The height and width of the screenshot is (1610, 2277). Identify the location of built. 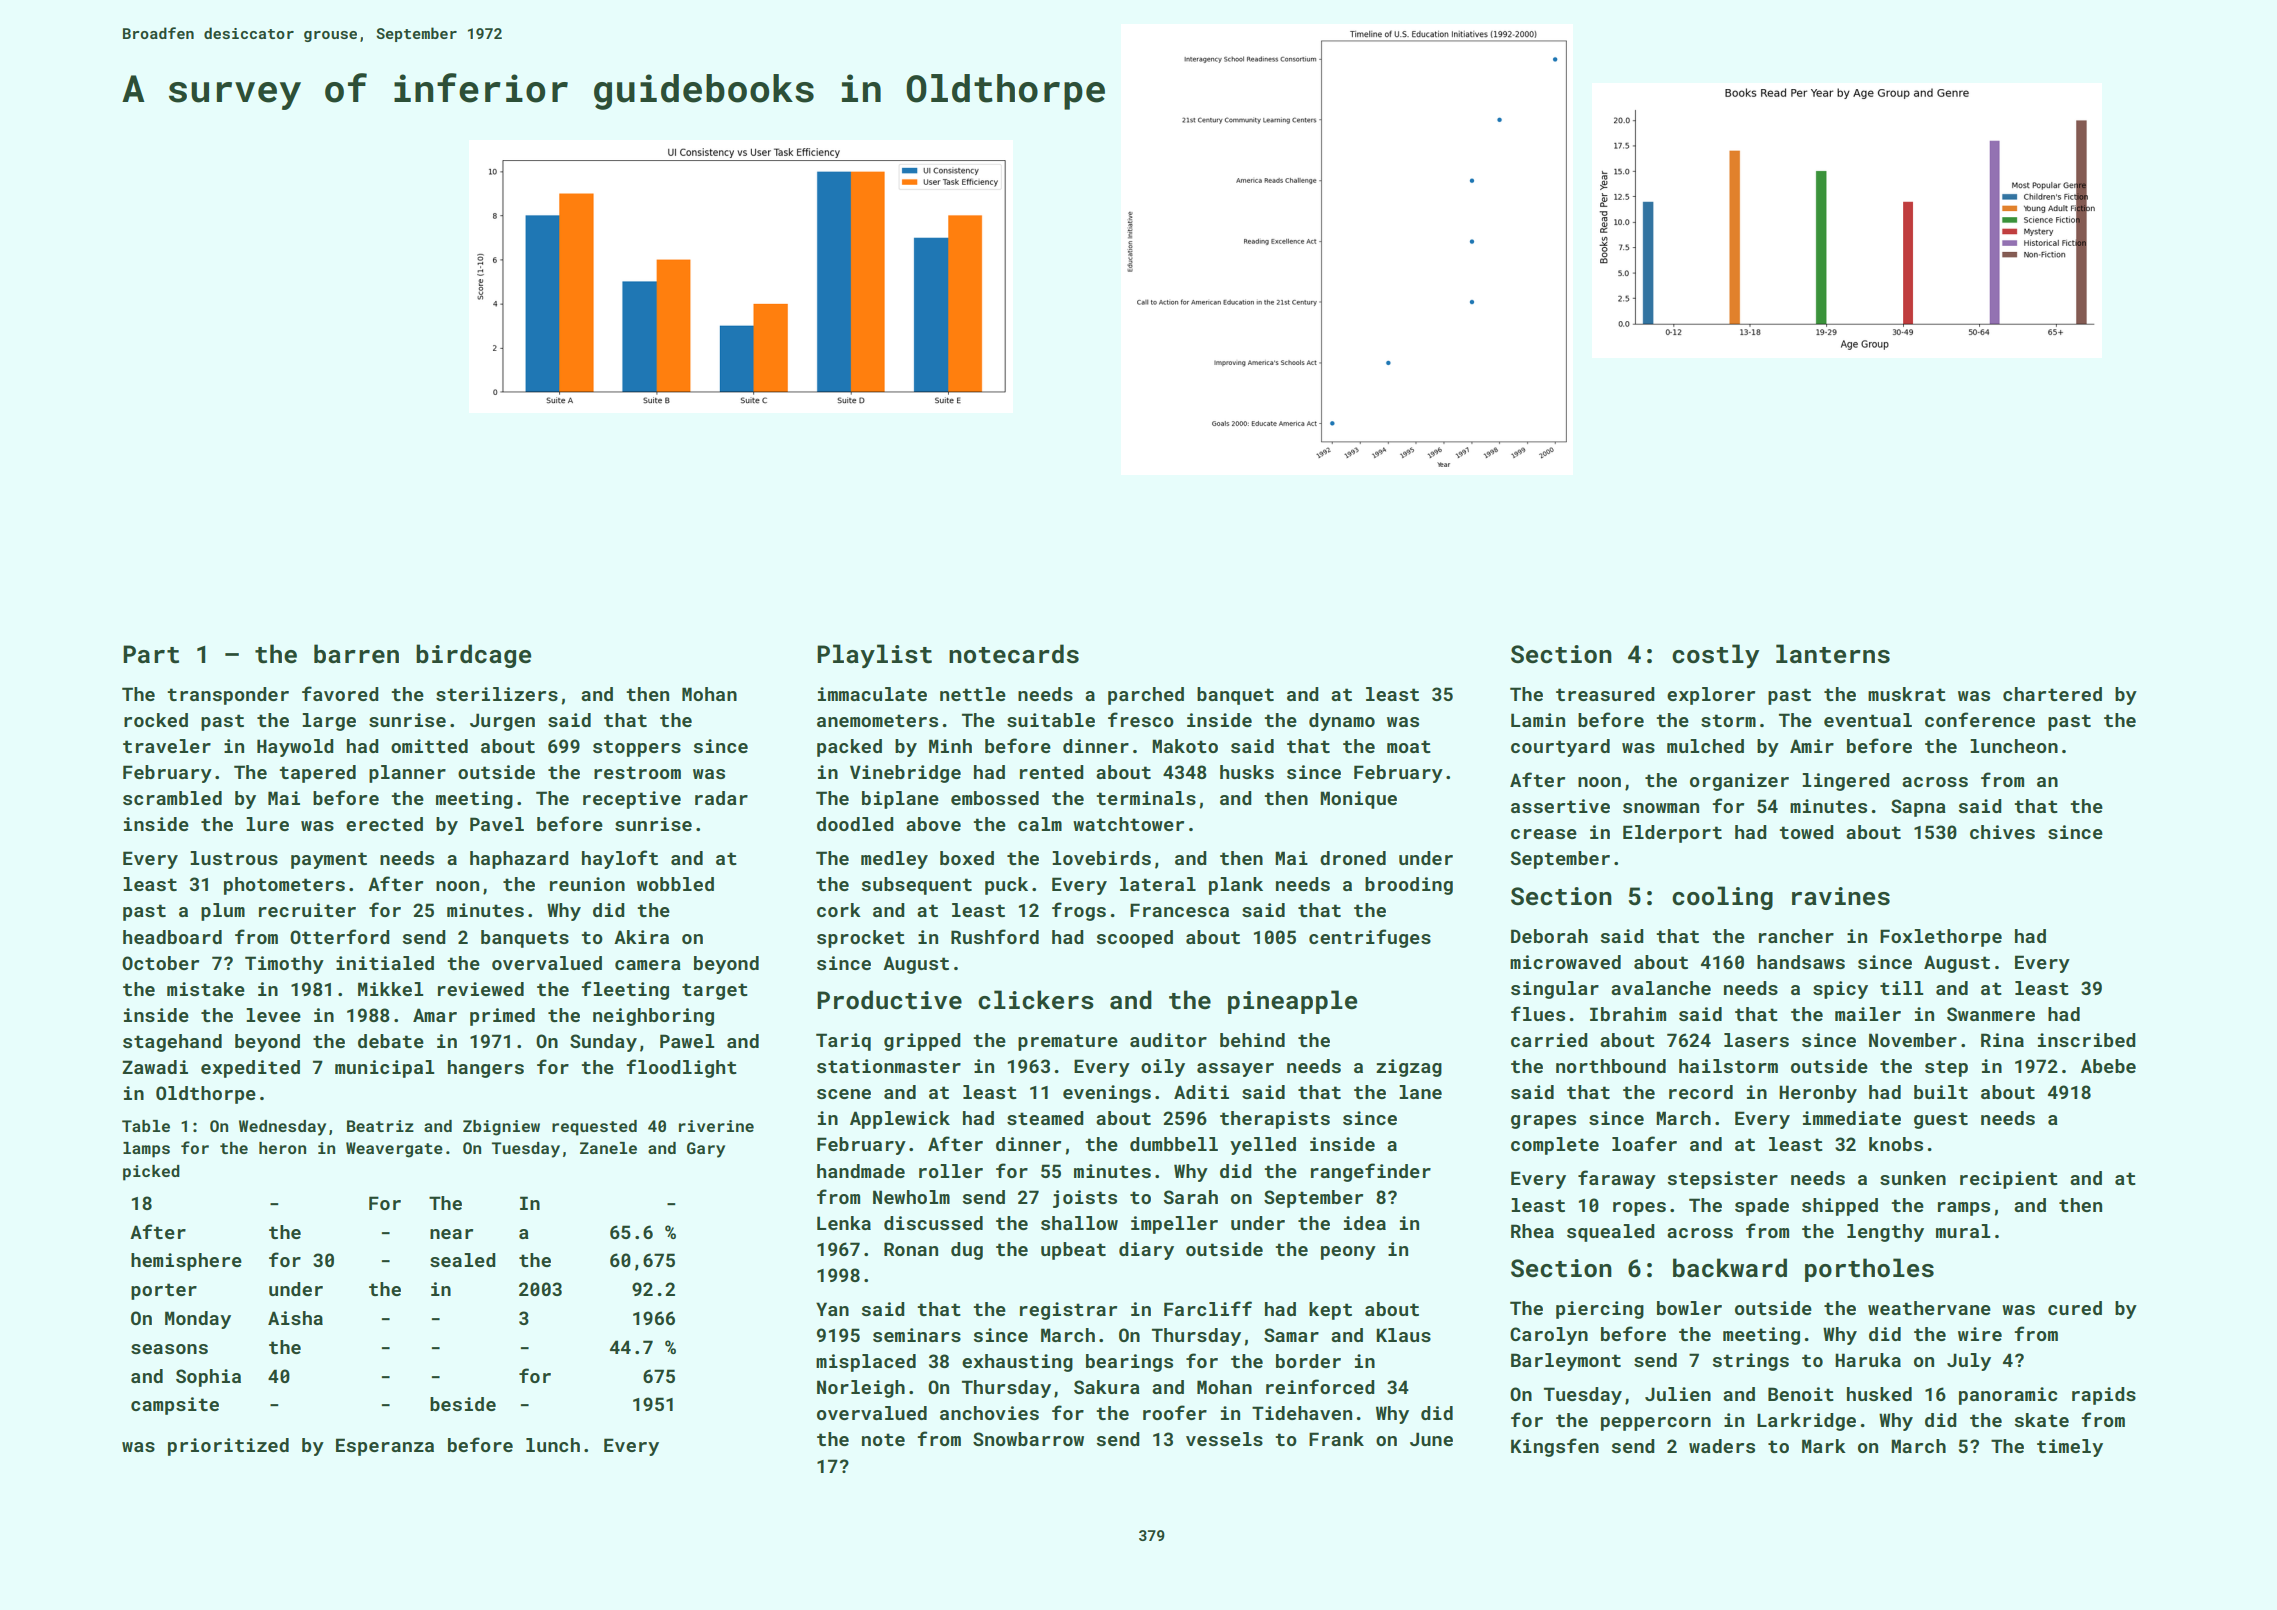
(1941, 1092).
